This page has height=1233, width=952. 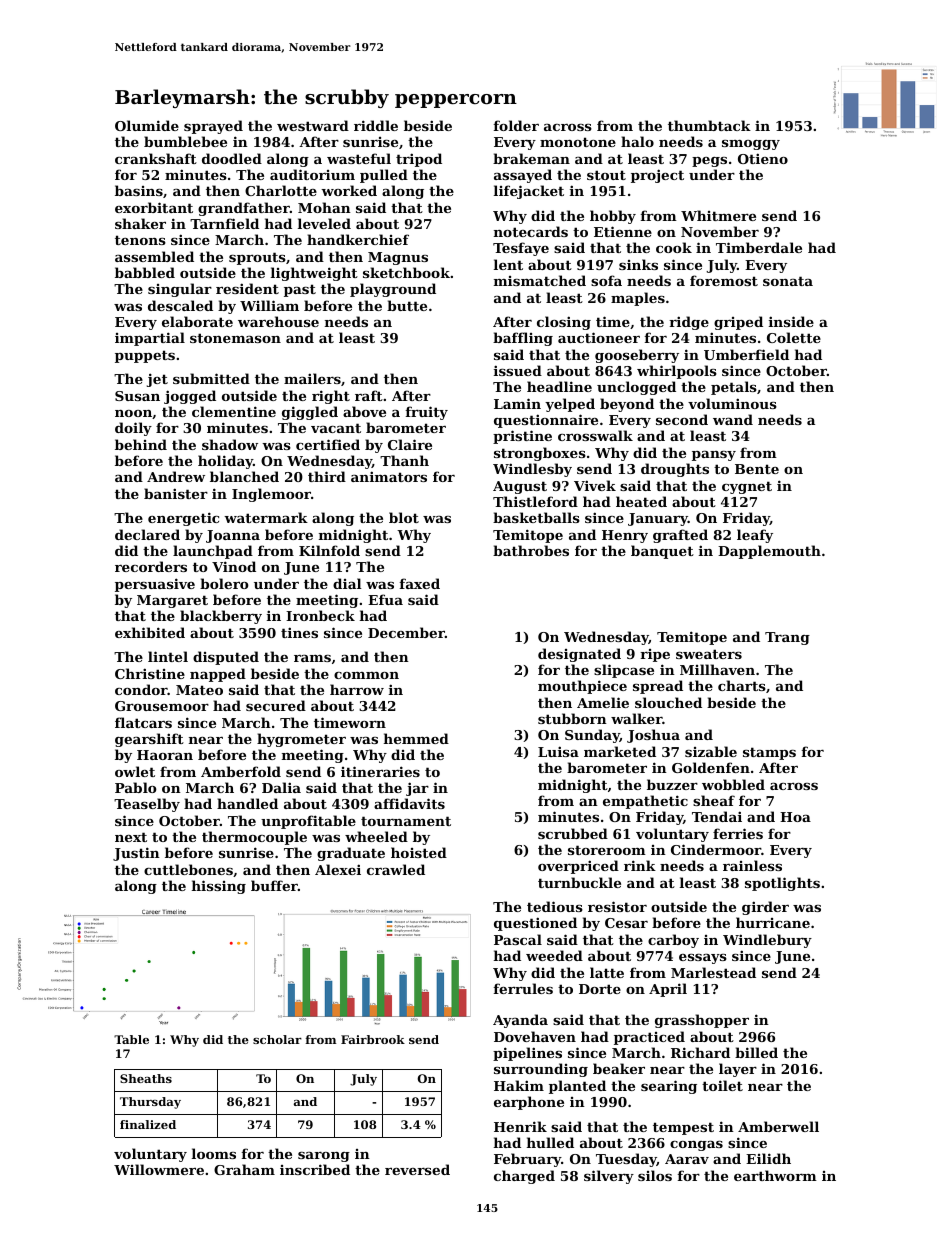 I want to click on handkerchief, so click(x=358, y=239).
